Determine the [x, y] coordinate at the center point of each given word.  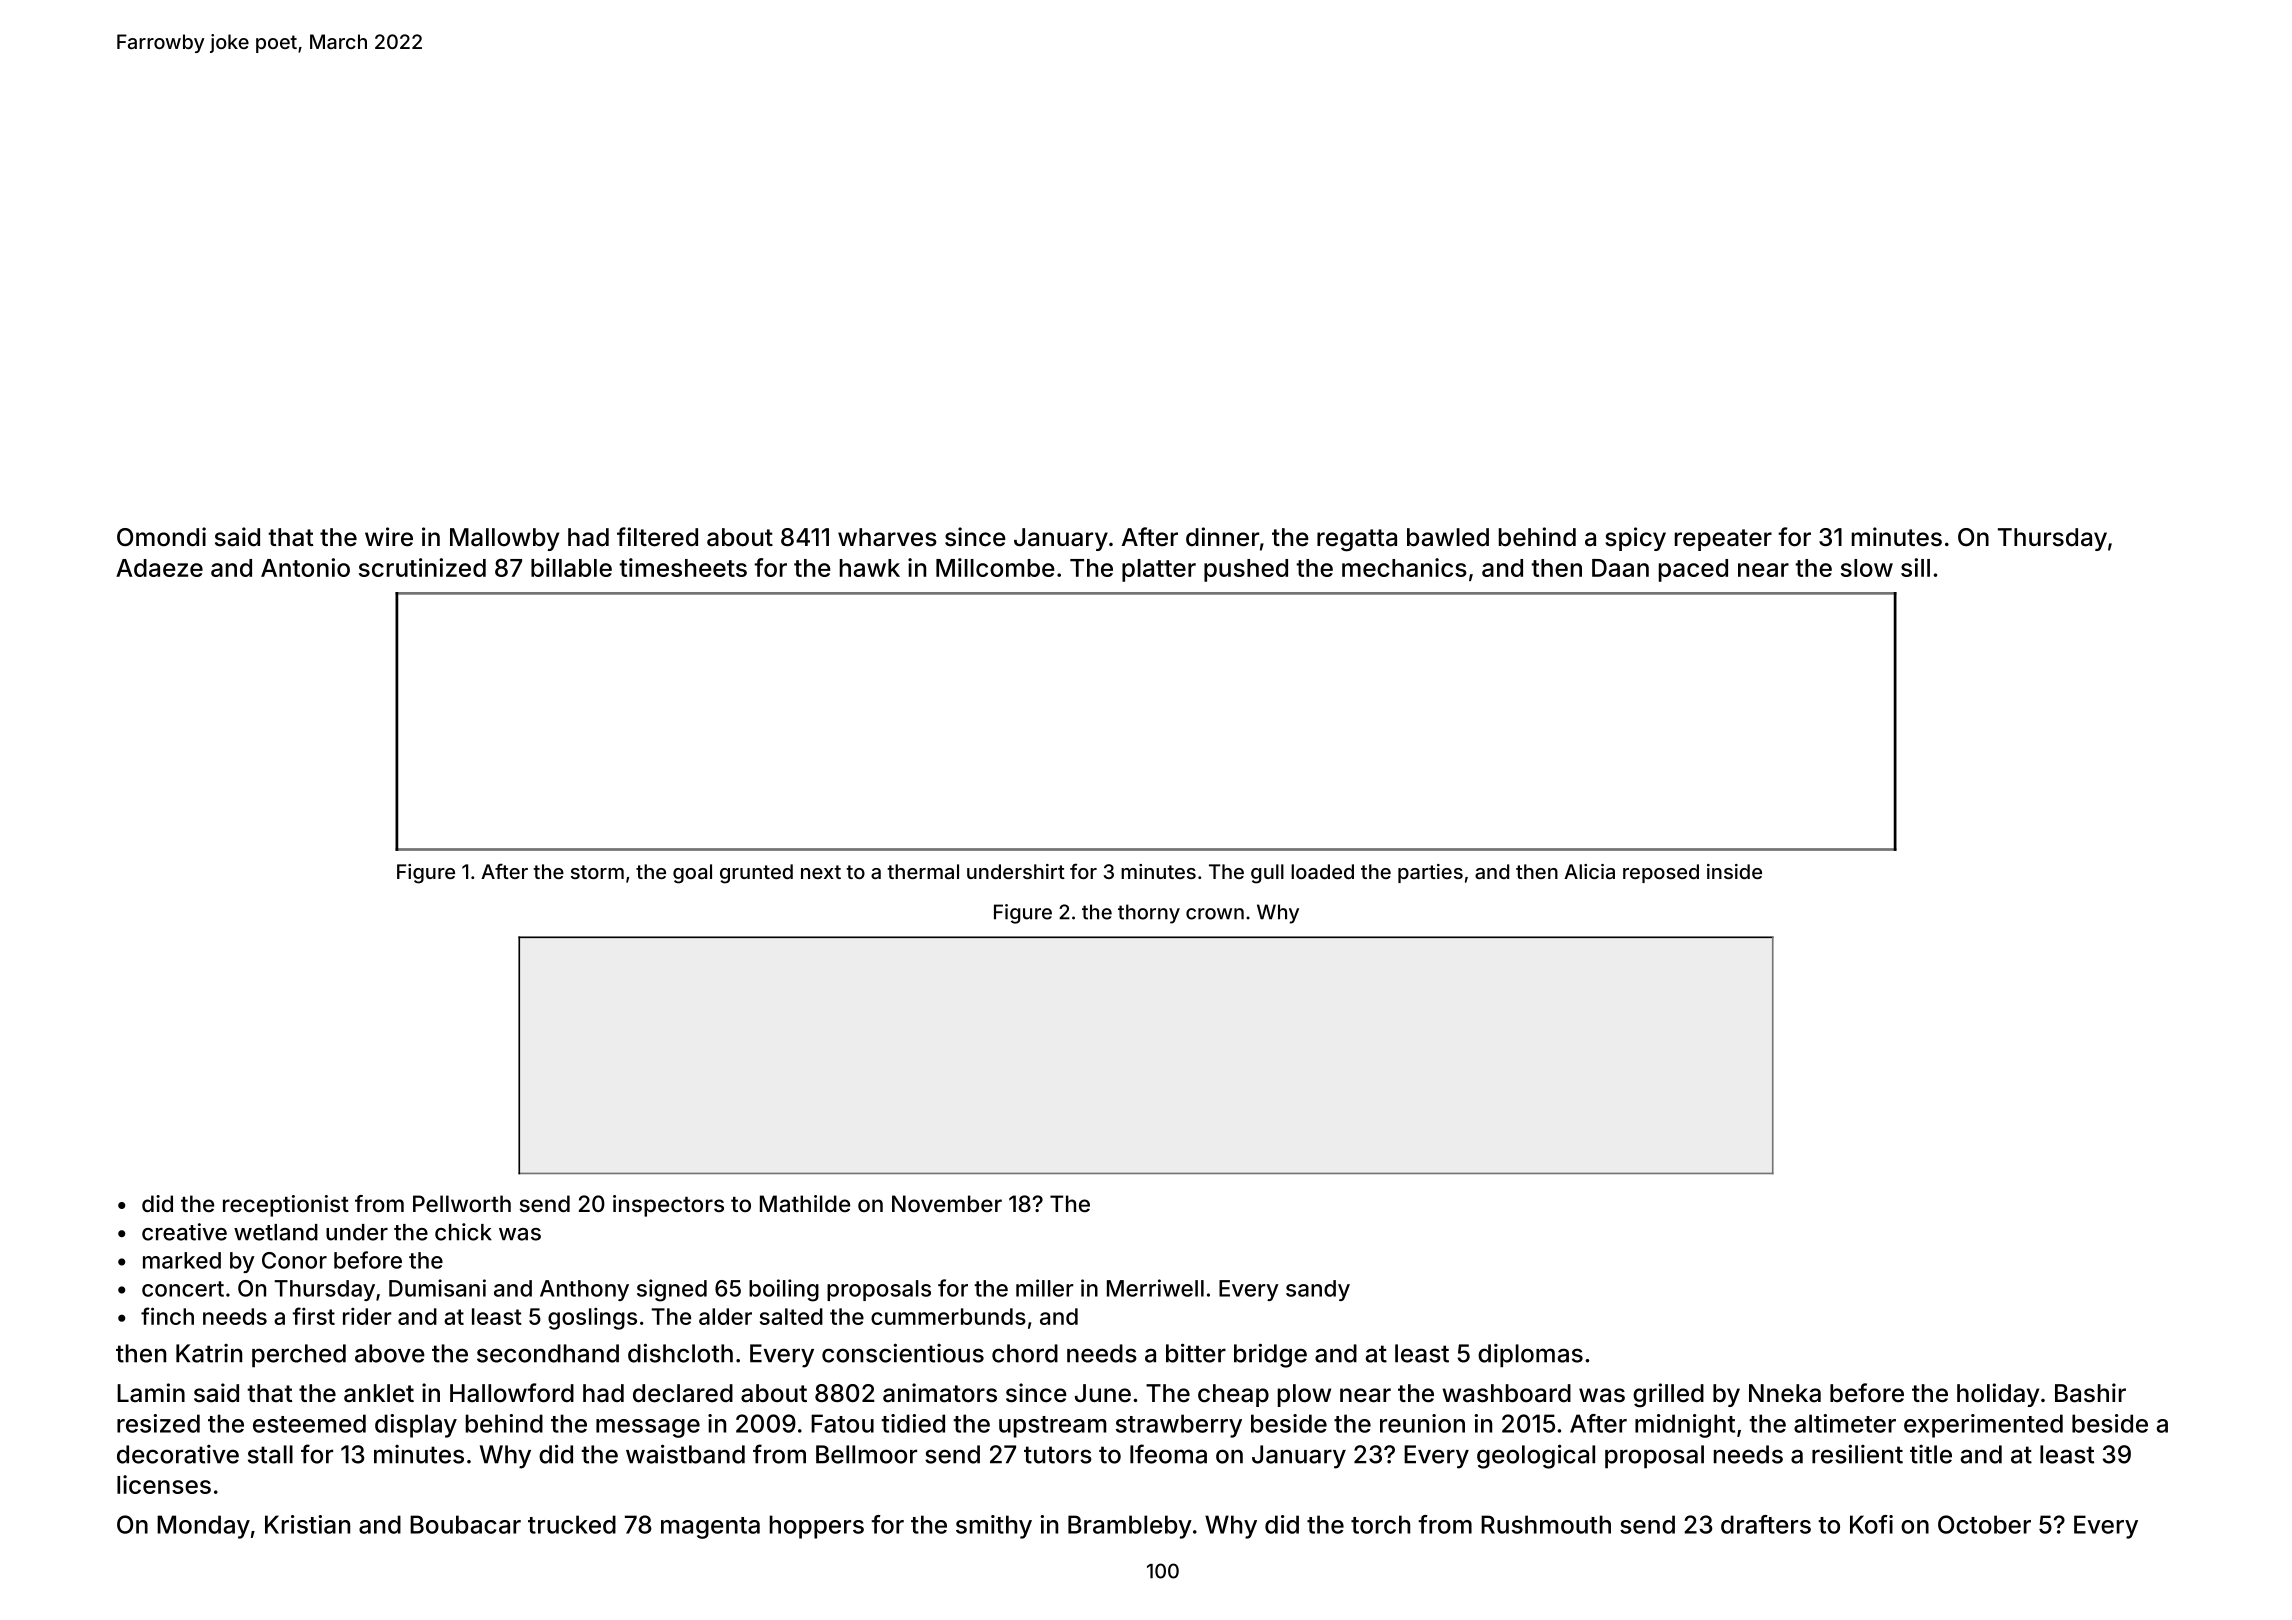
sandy [1318, 1290]
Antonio [305, 567]
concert [183, 1289]
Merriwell [1155, 1288]
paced [1693, 570]
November [947, 1203]
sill [1915, 567]
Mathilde [805, 1204]
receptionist [286, 1206]
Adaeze [159, 568]
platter [1159, 570]
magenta [710, 1528]
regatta [1357, 540]
